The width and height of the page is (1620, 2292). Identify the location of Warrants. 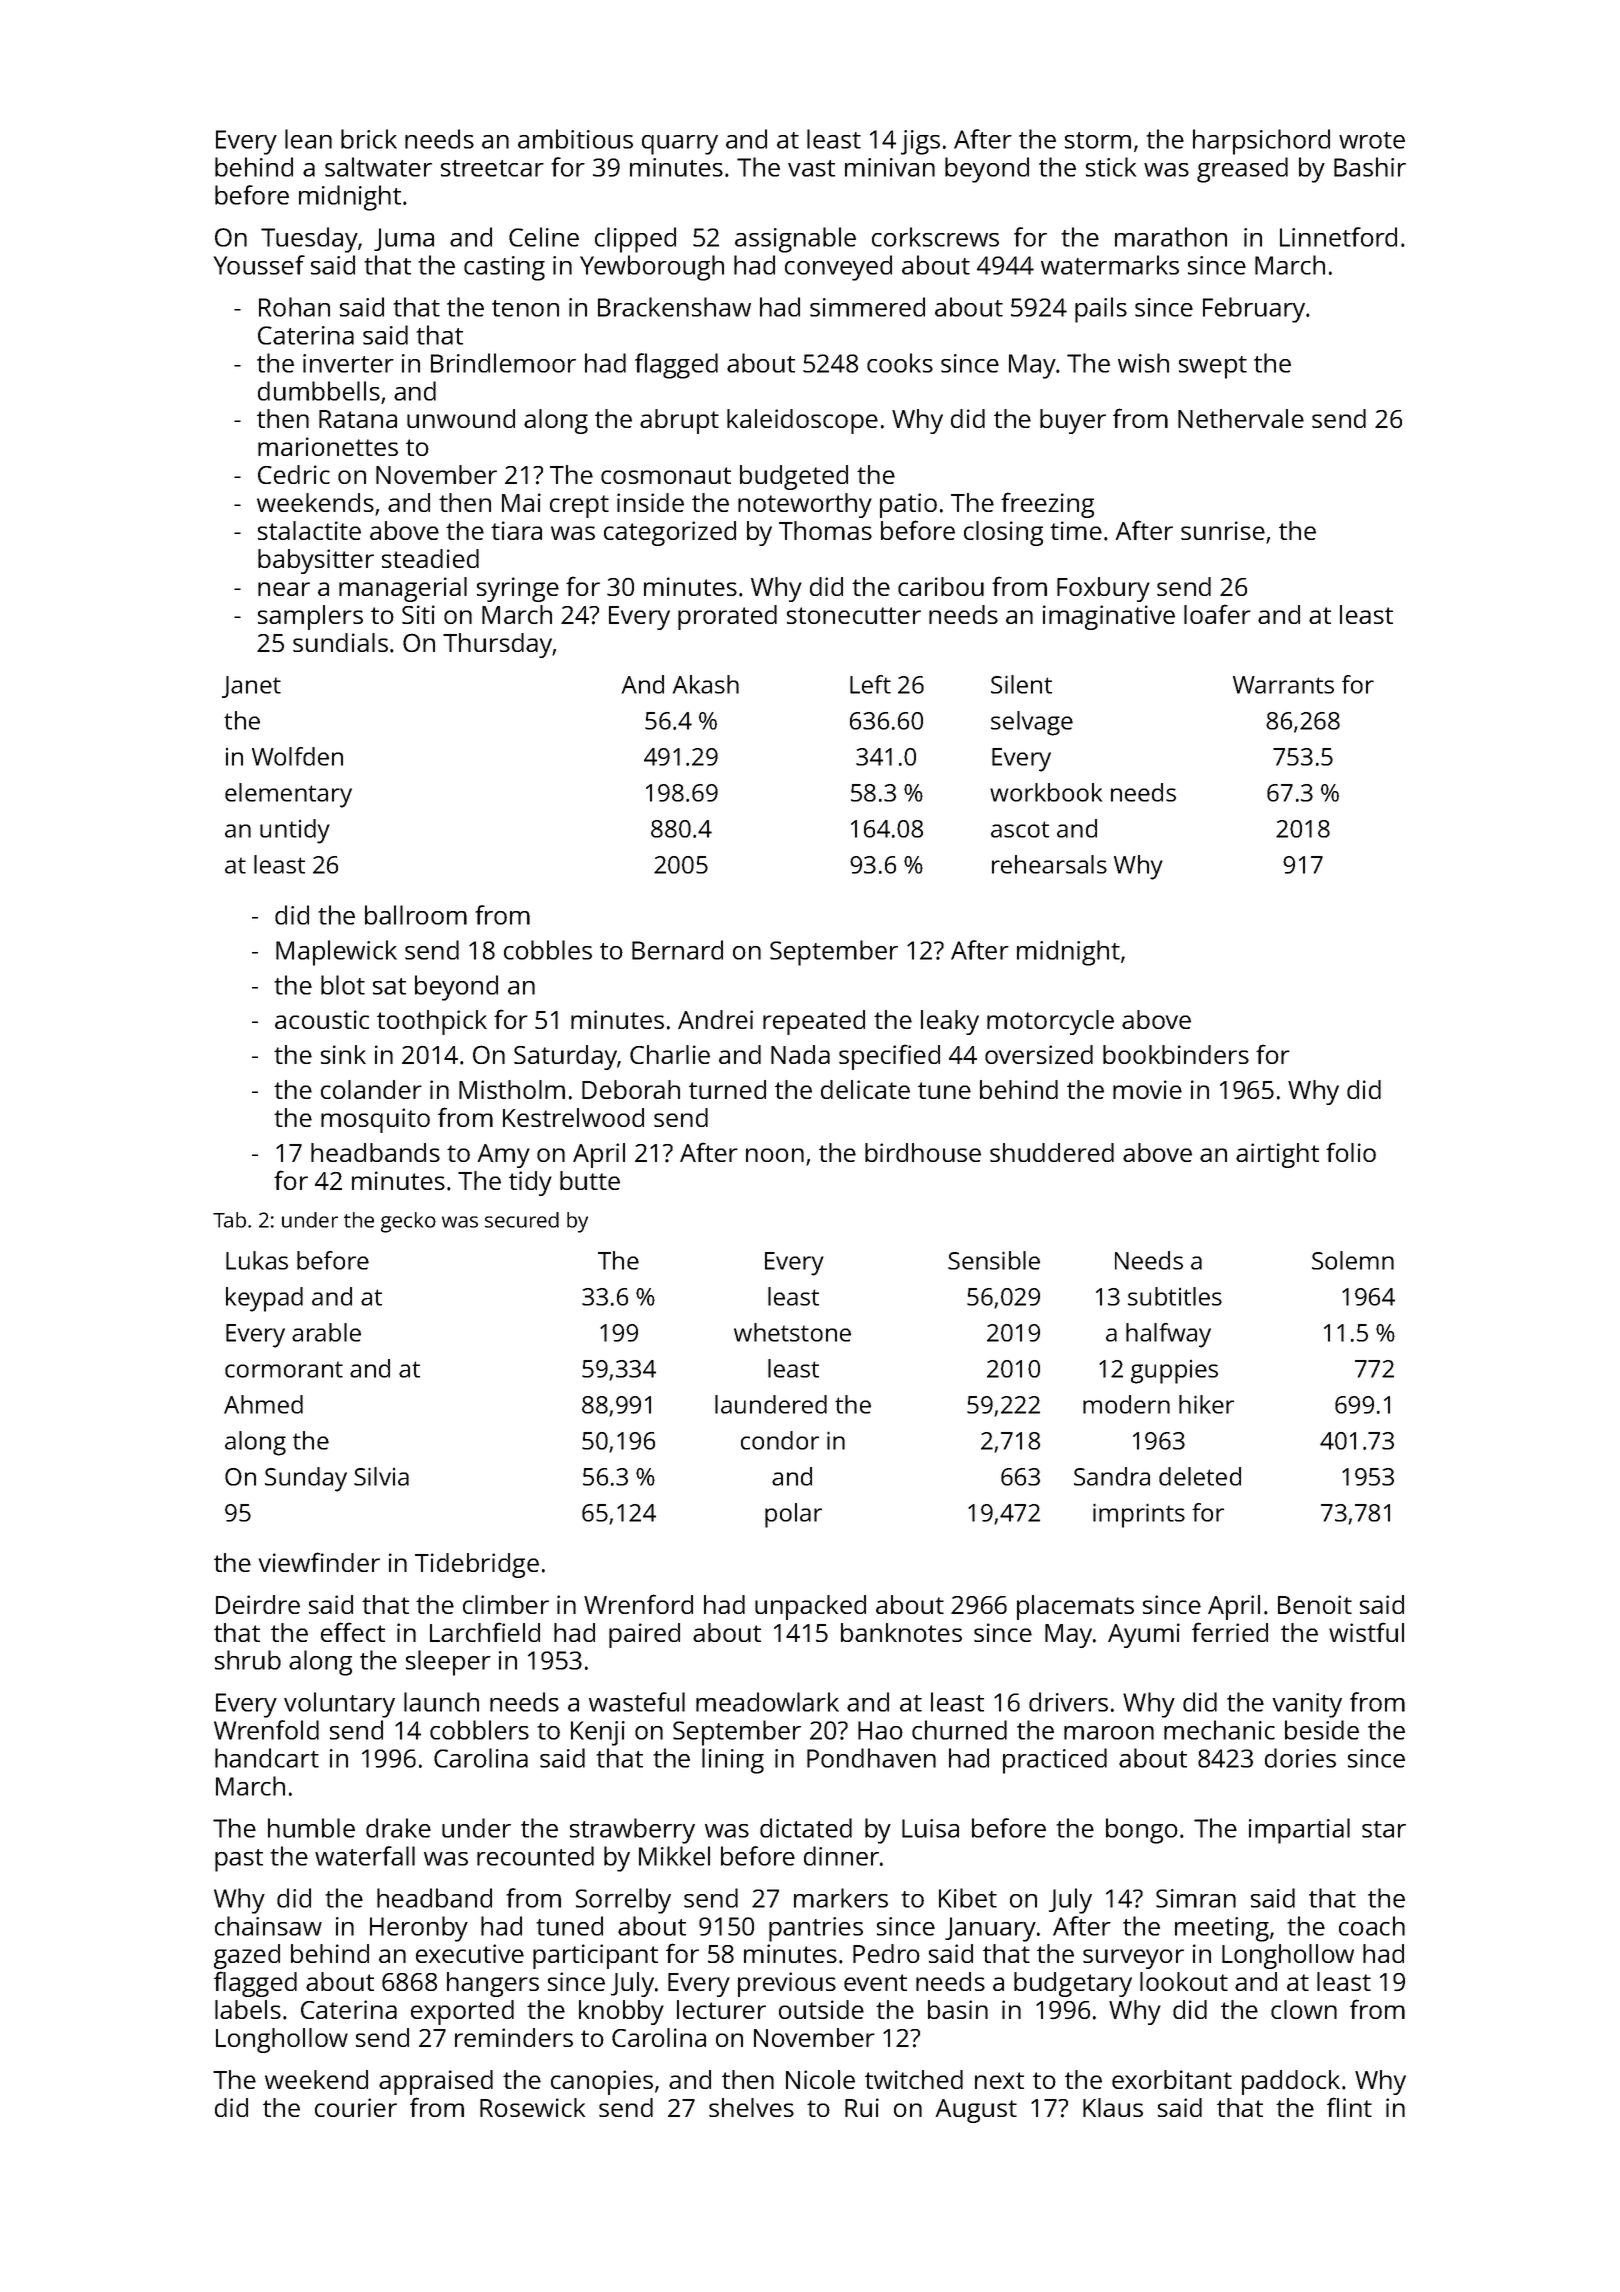
(1283, 685).
